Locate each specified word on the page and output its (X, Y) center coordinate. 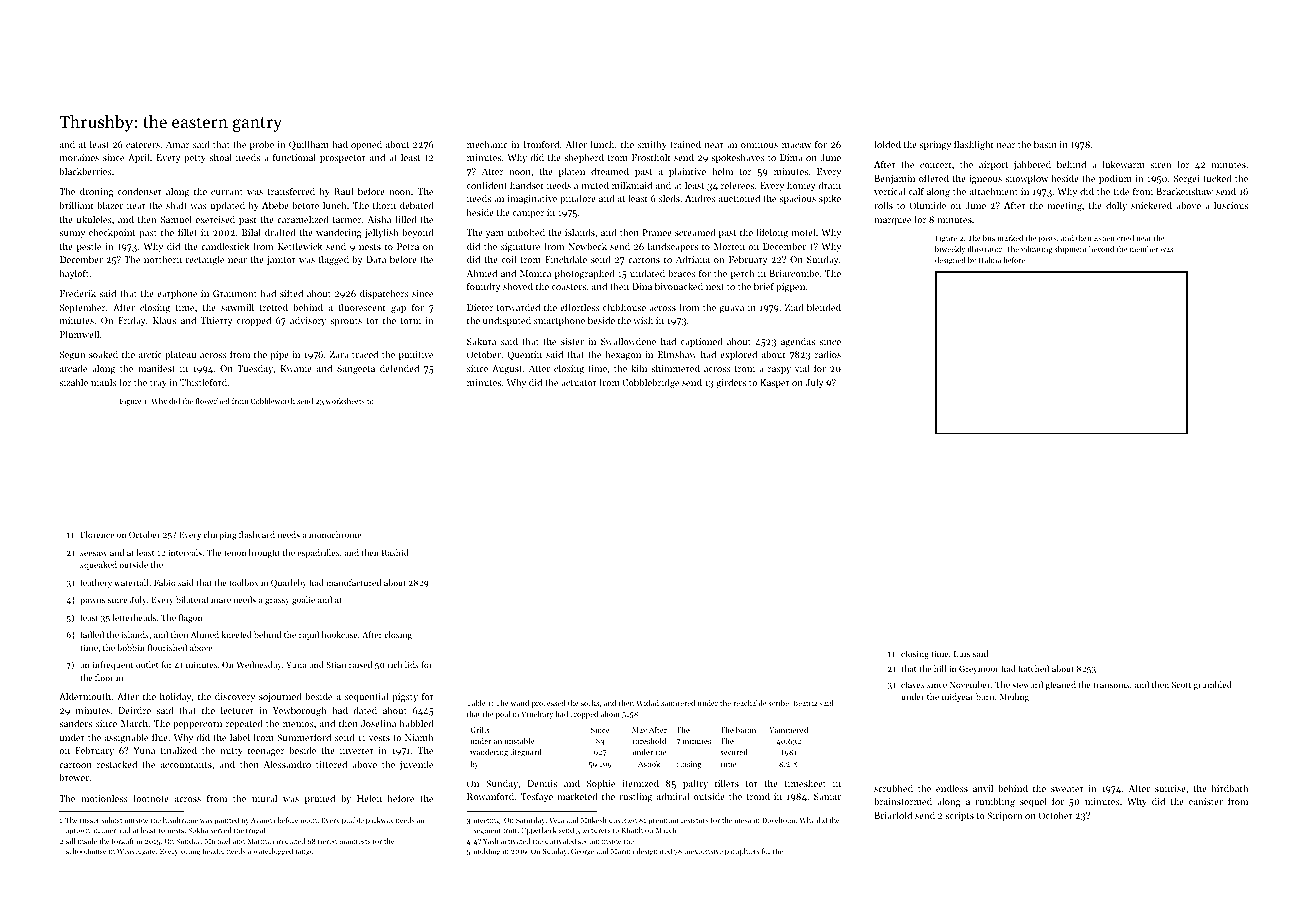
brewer (74, 777)
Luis (962, 654)
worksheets (345, 401)
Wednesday (259, 665)
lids (412, 664)
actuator (579, 383)
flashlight (974, 145)
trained (685, 144)
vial (802, 368)
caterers (143, 145)
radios (828, 354)
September (82, 308)
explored (738, 355)
